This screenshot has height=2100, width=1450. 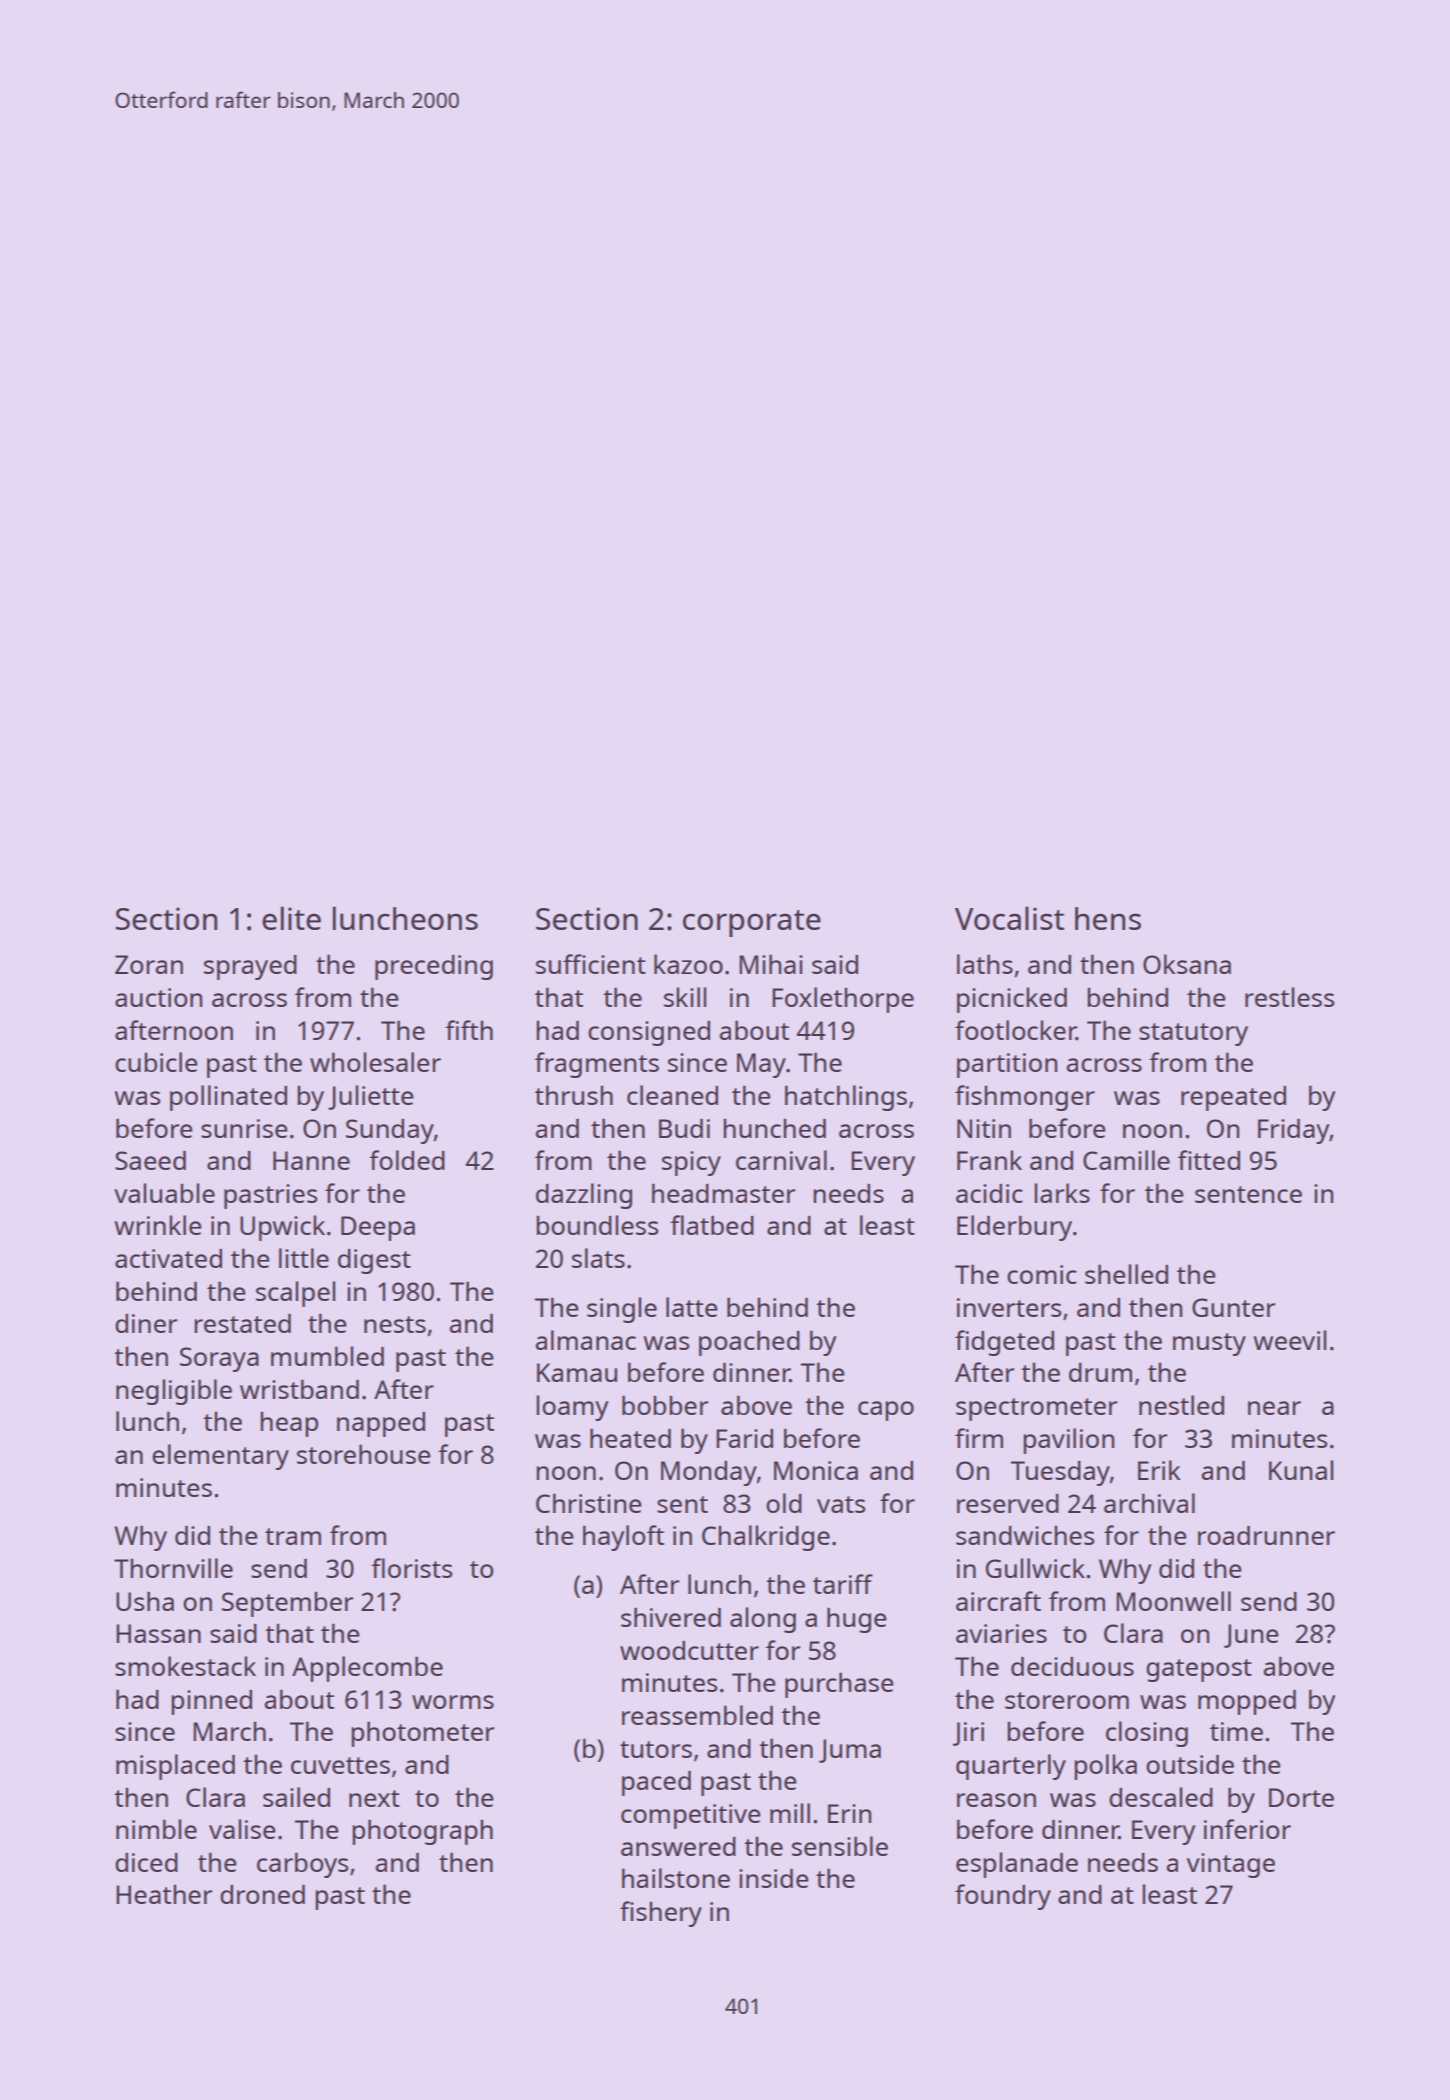 What do you see at coordinates (591, 964) in the screenshot?
I see `sufficient` at bounding box center [591, 964].
